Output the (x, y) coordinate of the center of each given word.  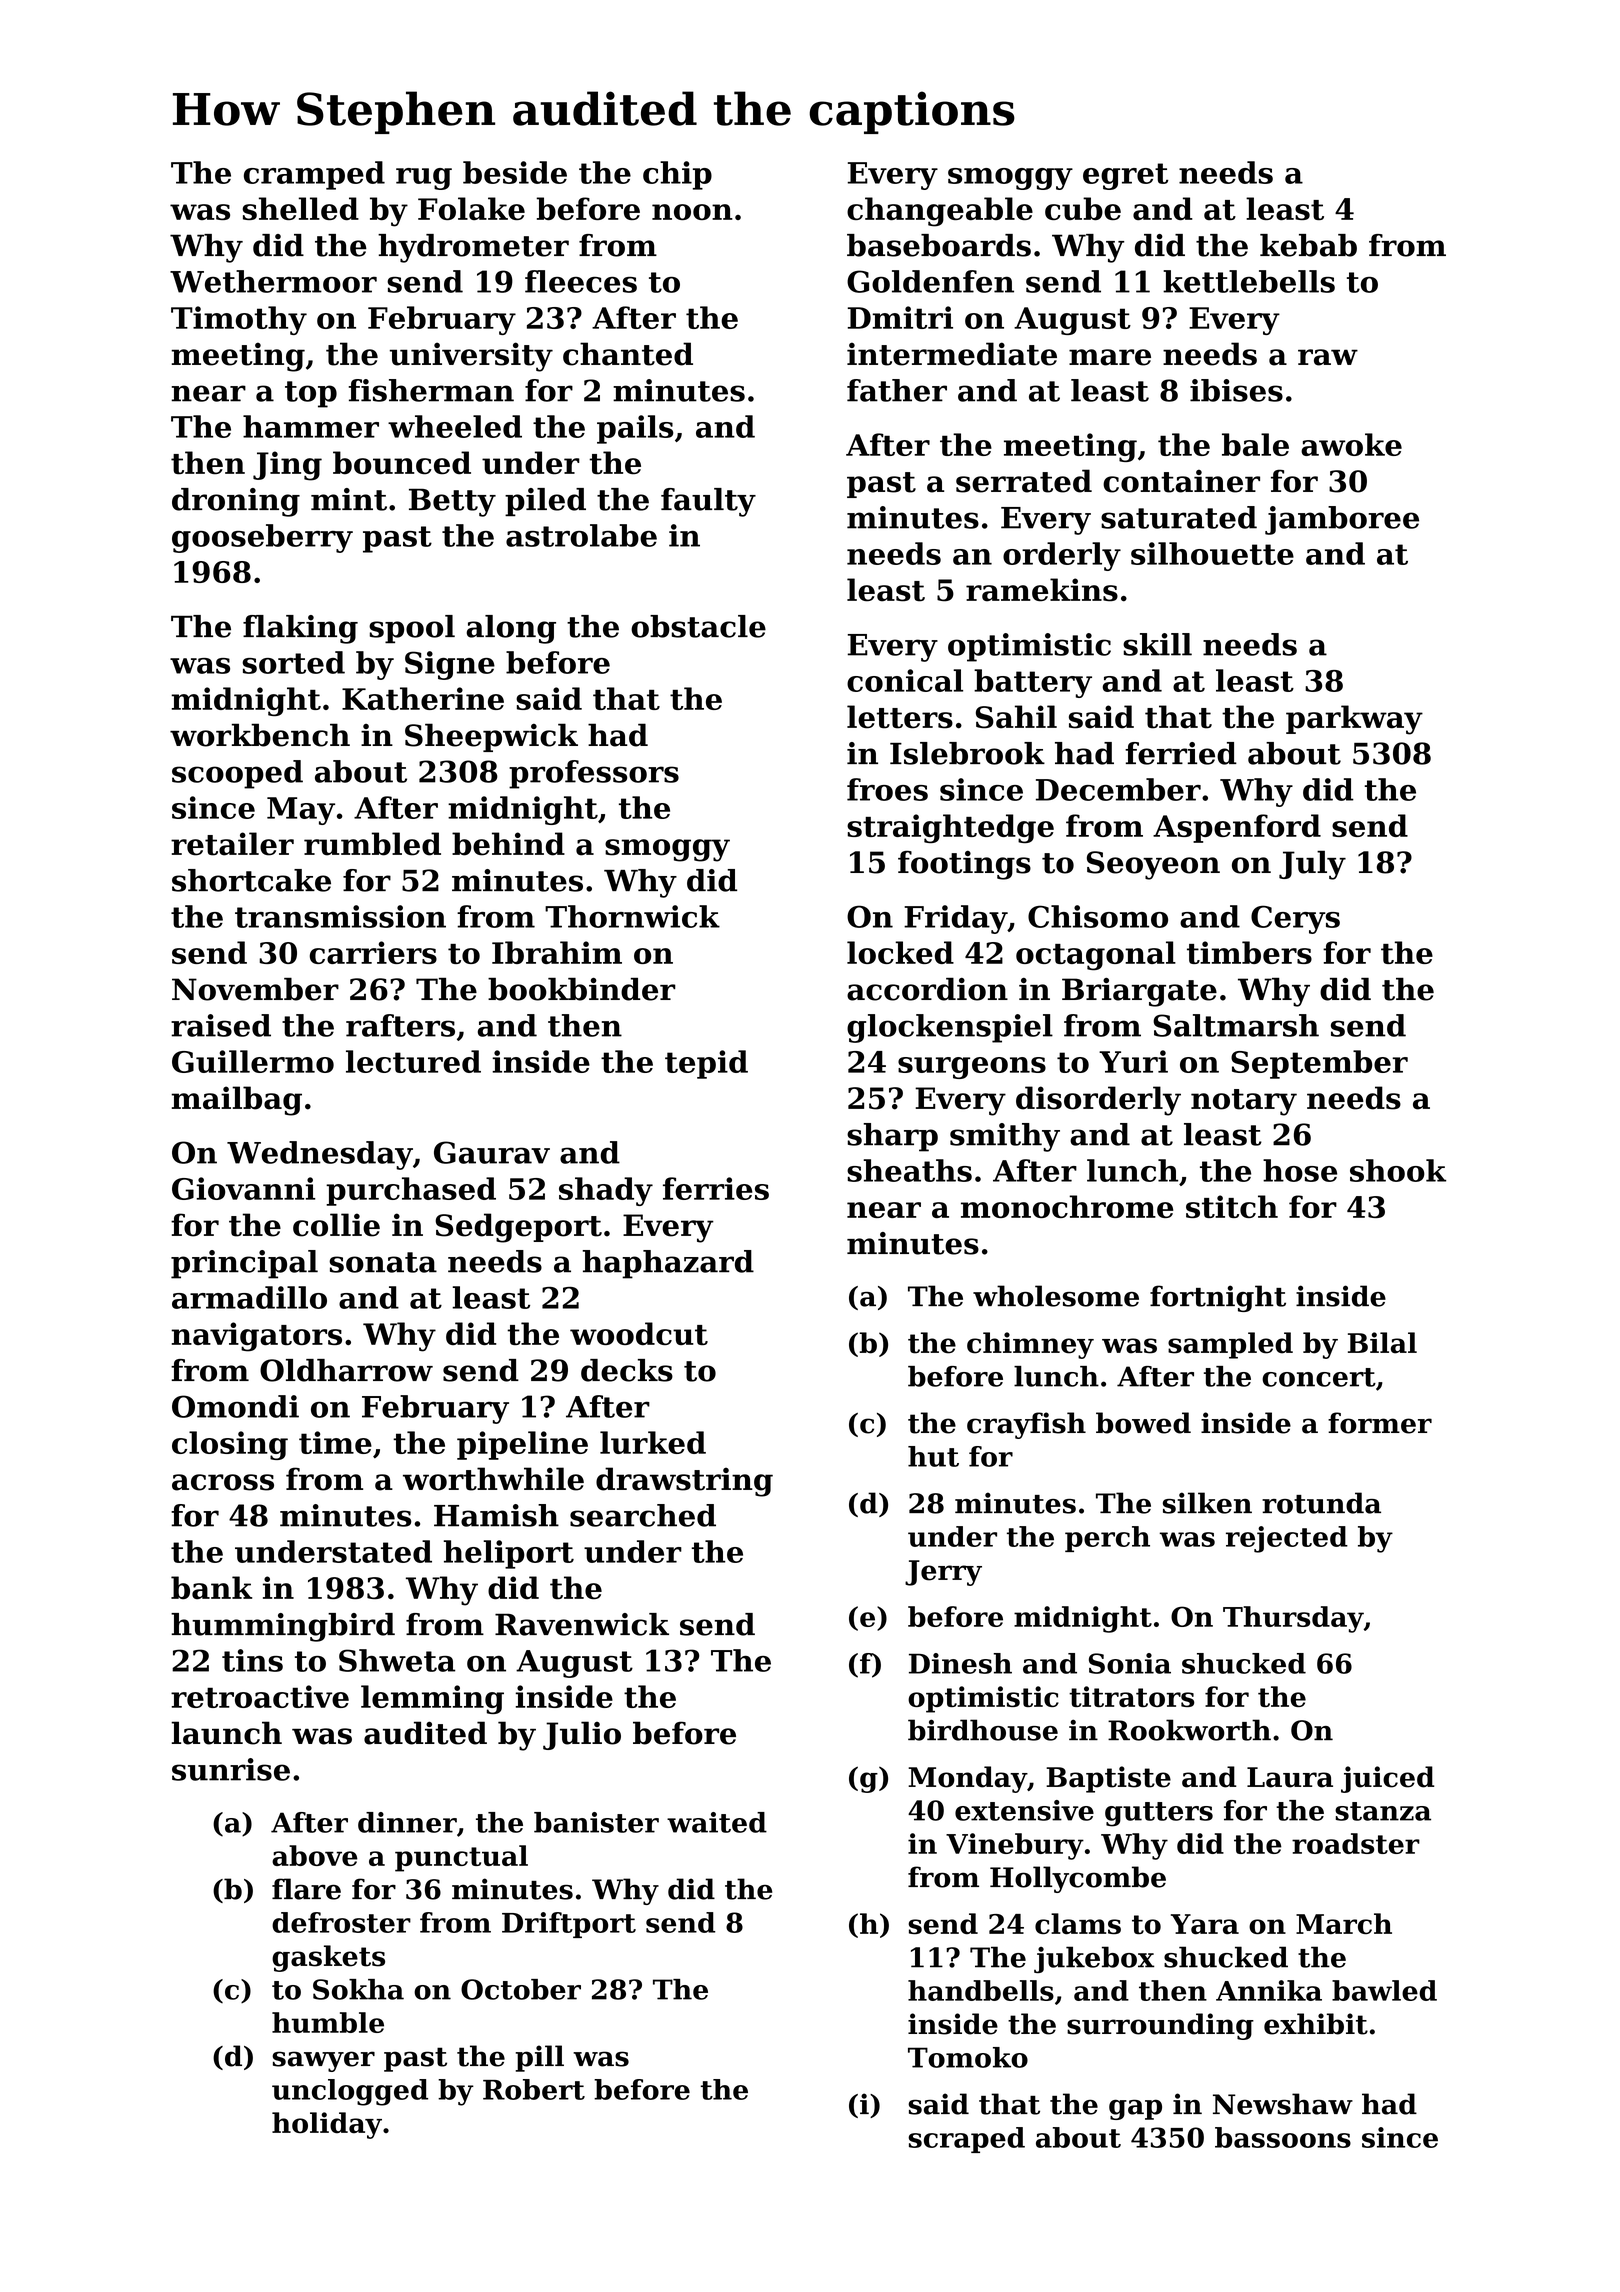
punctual (461, 1858)
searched (643, 1515)
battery (1033, 683)
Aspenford (1237, 828)
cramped (314, 175)
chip (677, 175)
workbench (260, 735)
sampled (1230, 1345)
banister (596, 1822)
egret (1125, 176)
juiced (1387, 1779)
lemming (432, 1699)
